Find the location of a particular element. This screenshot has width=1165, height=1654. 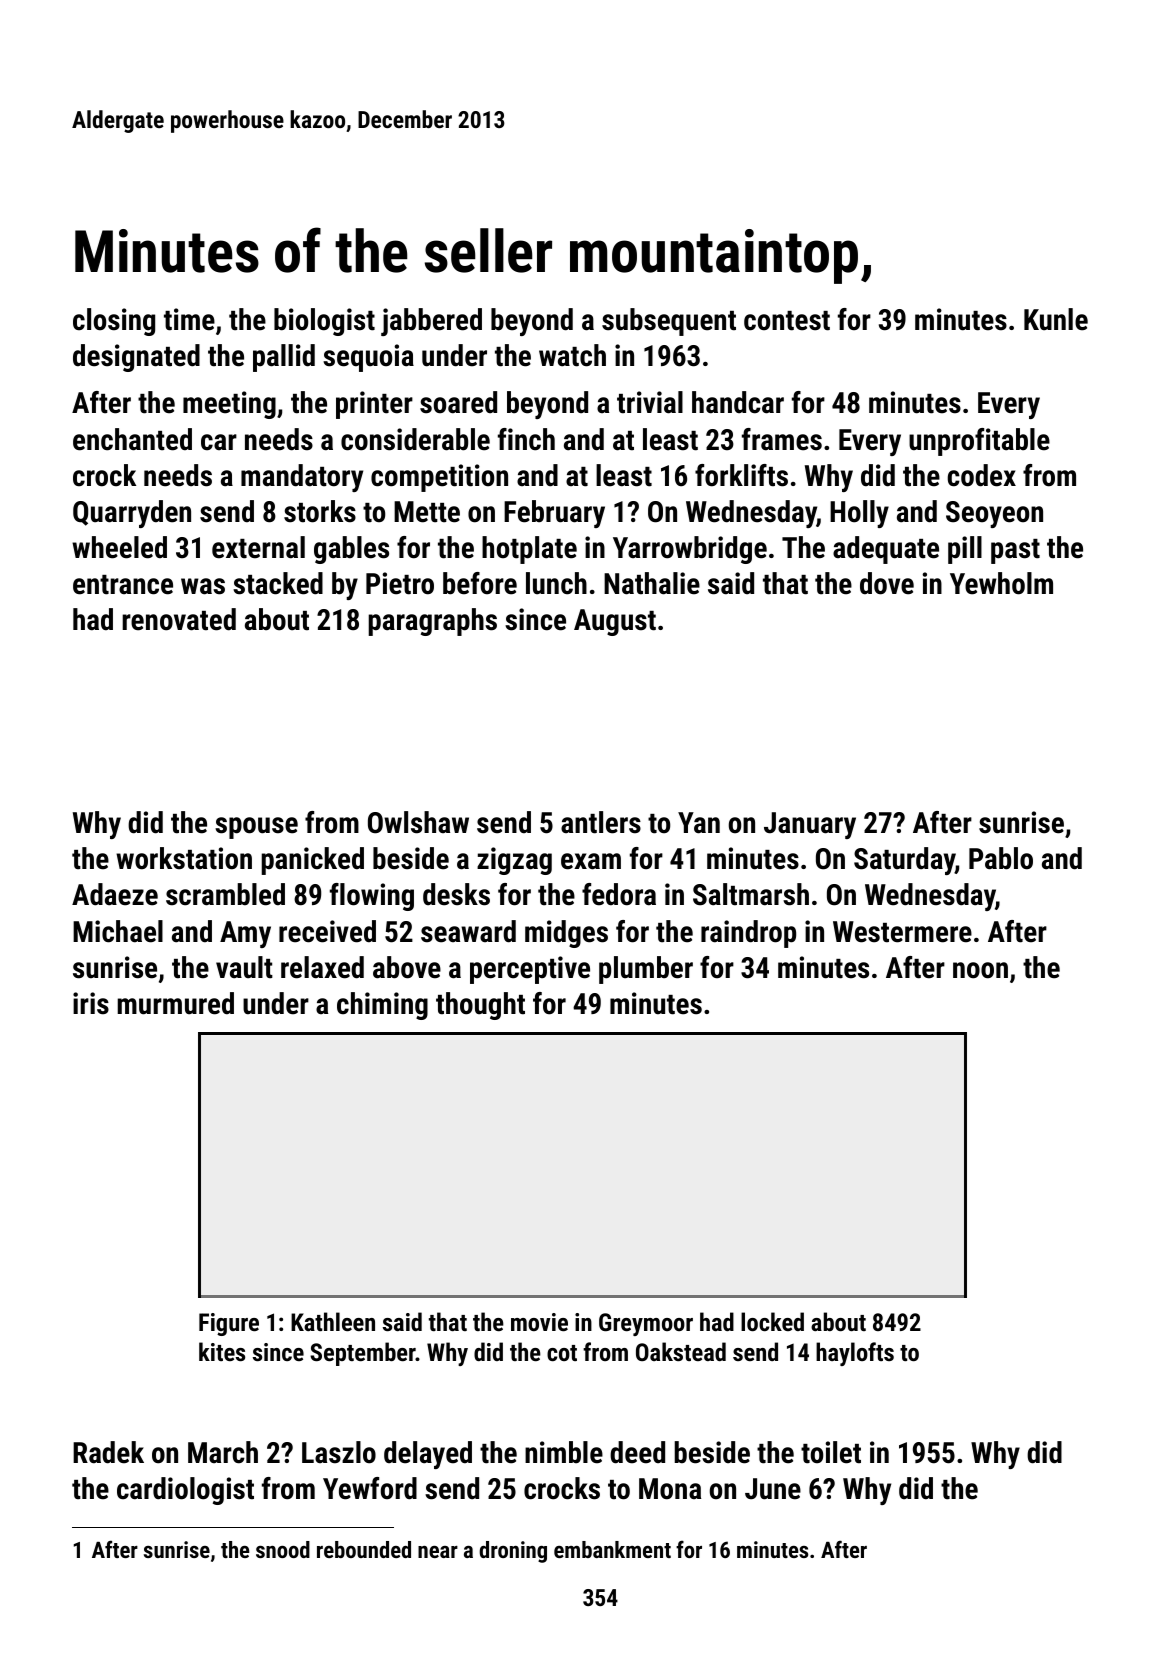

Pablo is located at coordinates (1001, 858).
